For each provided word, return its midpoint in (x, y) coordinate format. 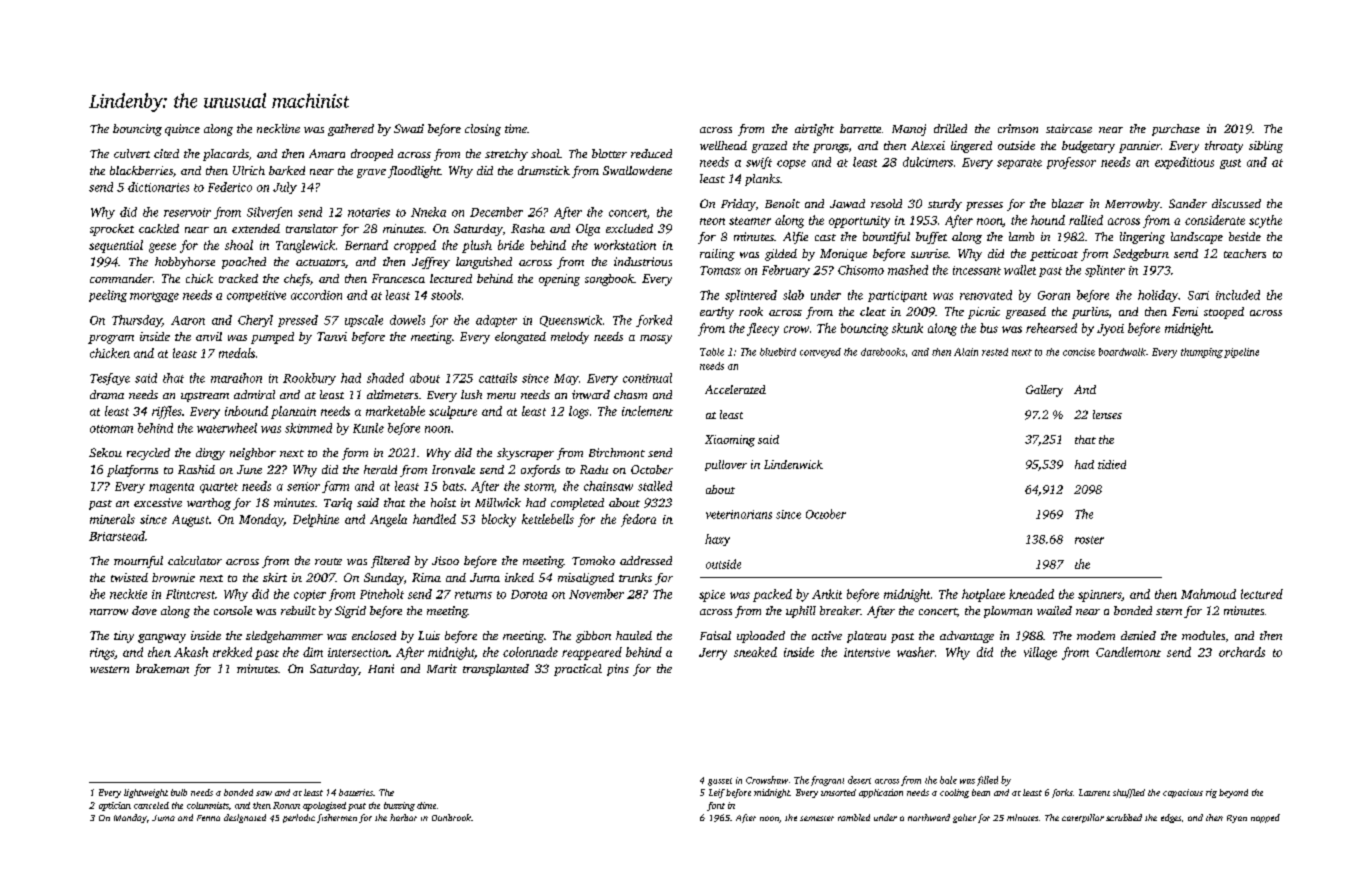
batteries (356, 792)
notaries (369, 212)
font (716, 806)
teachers (1245, 253)
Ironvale (453, 469)
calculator (195, 560)
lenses (1107, 414)
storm (539, 487)
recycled (148, 454)
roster (1089, 540)
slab (793, 295)
